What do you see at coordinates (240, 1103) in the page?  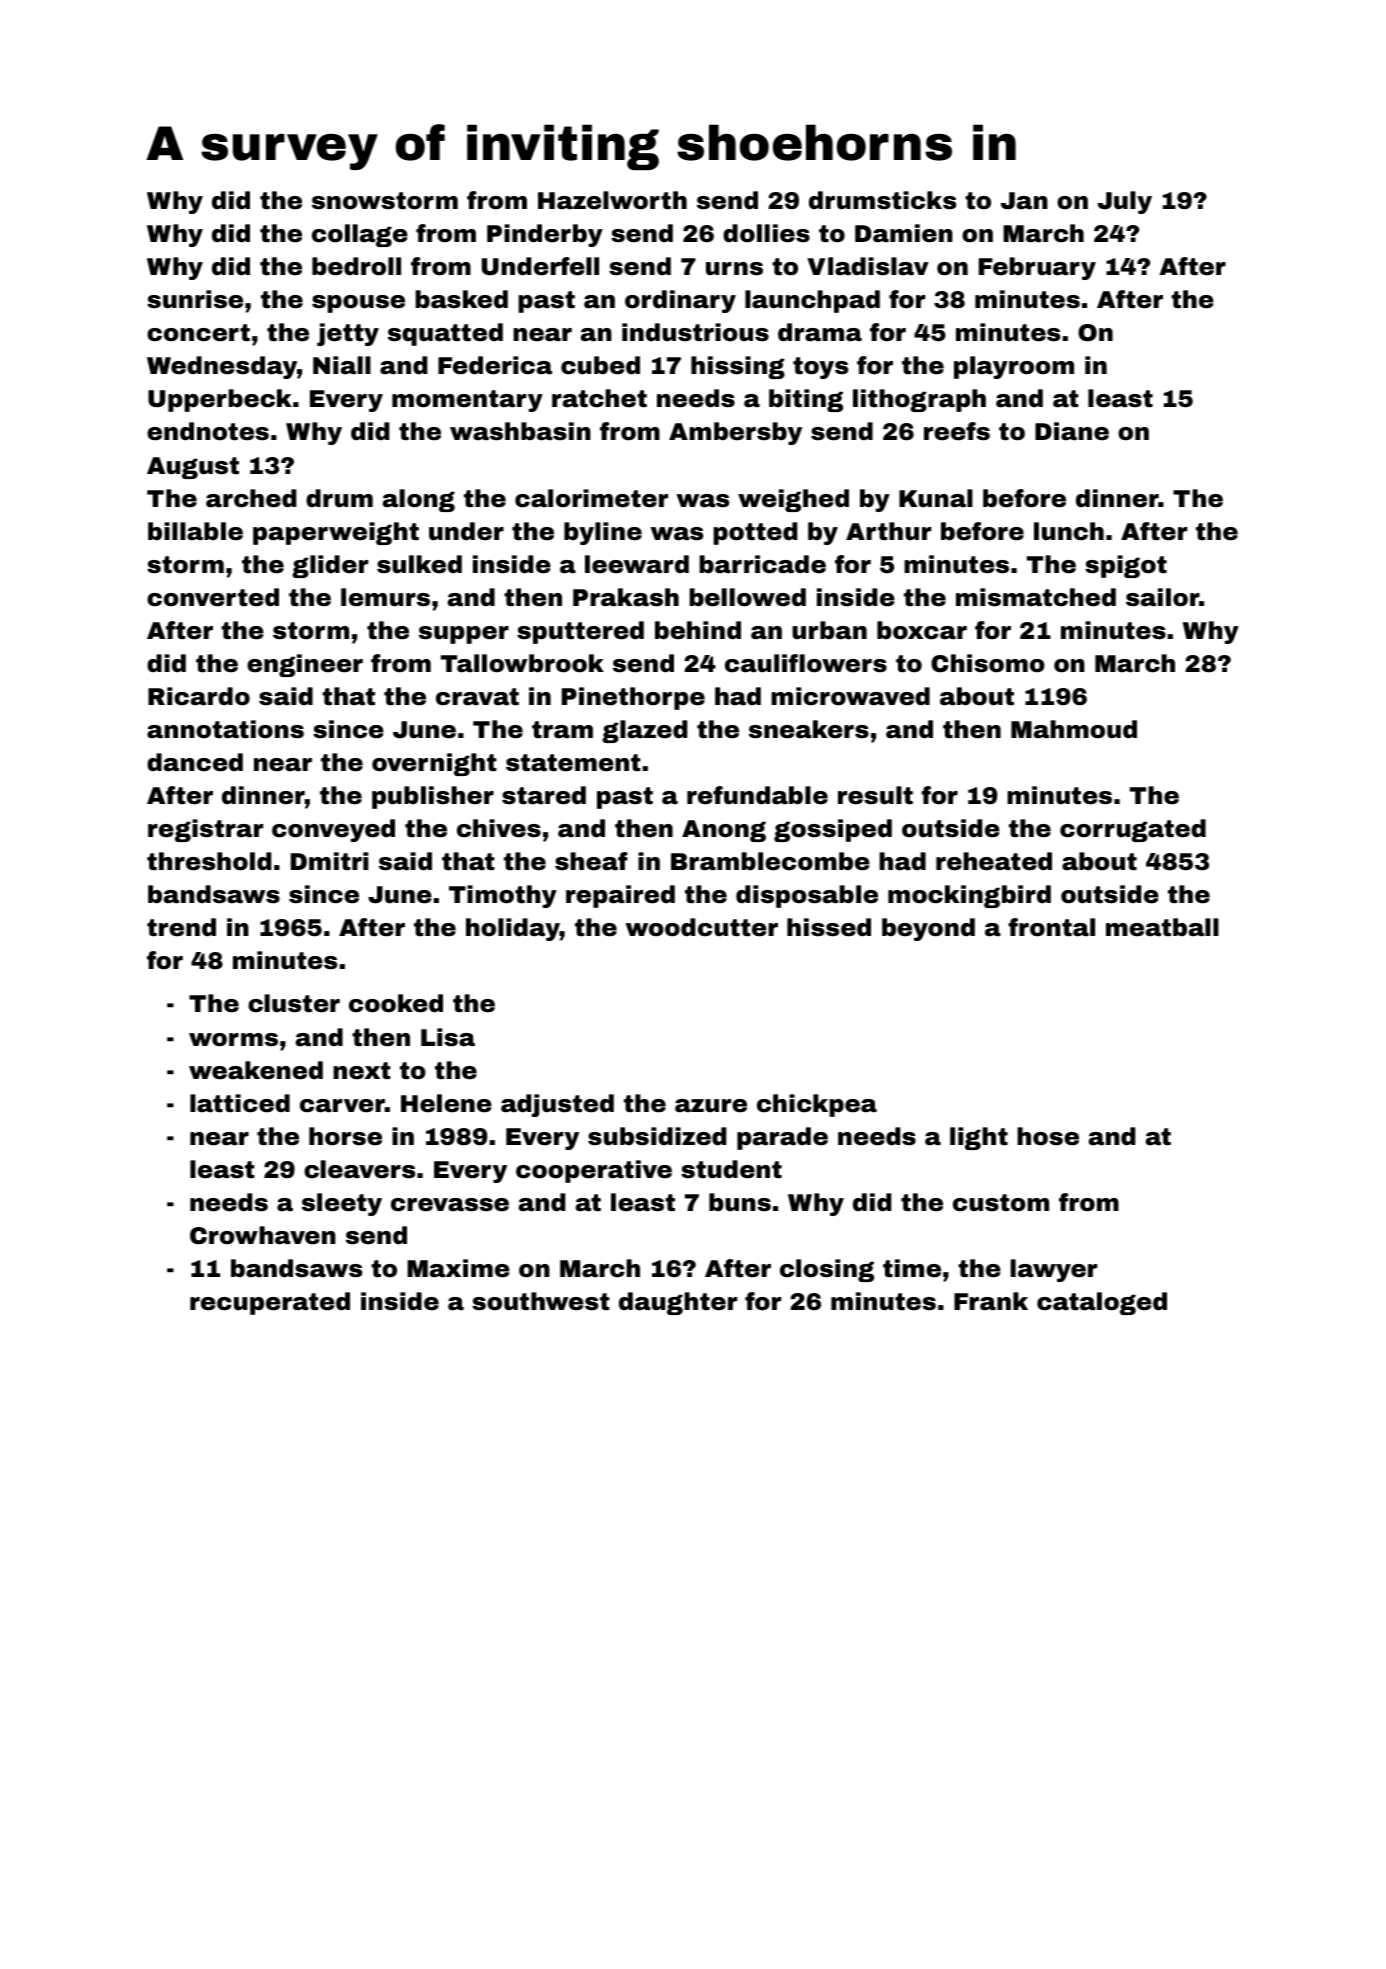 I see `latticed` at bounding box center [240, 1103].
